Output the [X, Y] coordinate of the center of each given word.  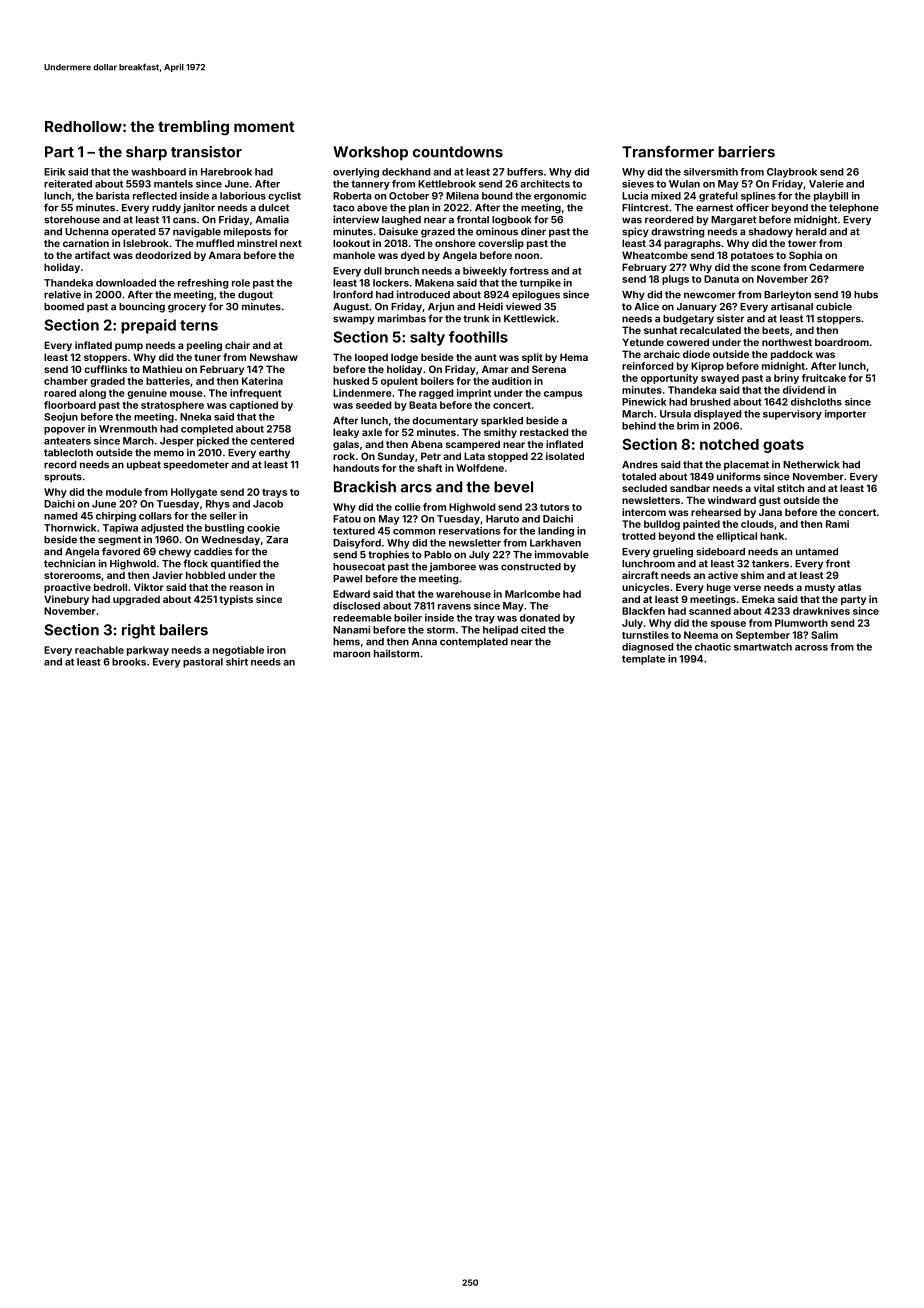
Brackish [365, 487]
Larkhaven [555, 543]
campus [563, 395]
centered [272, 441]
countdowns [458, 152]
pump [129, 347]
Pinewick [644, 402]
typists [236, 600]
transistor [206, 152]
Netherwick [811, 464]
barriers [746, 152]
